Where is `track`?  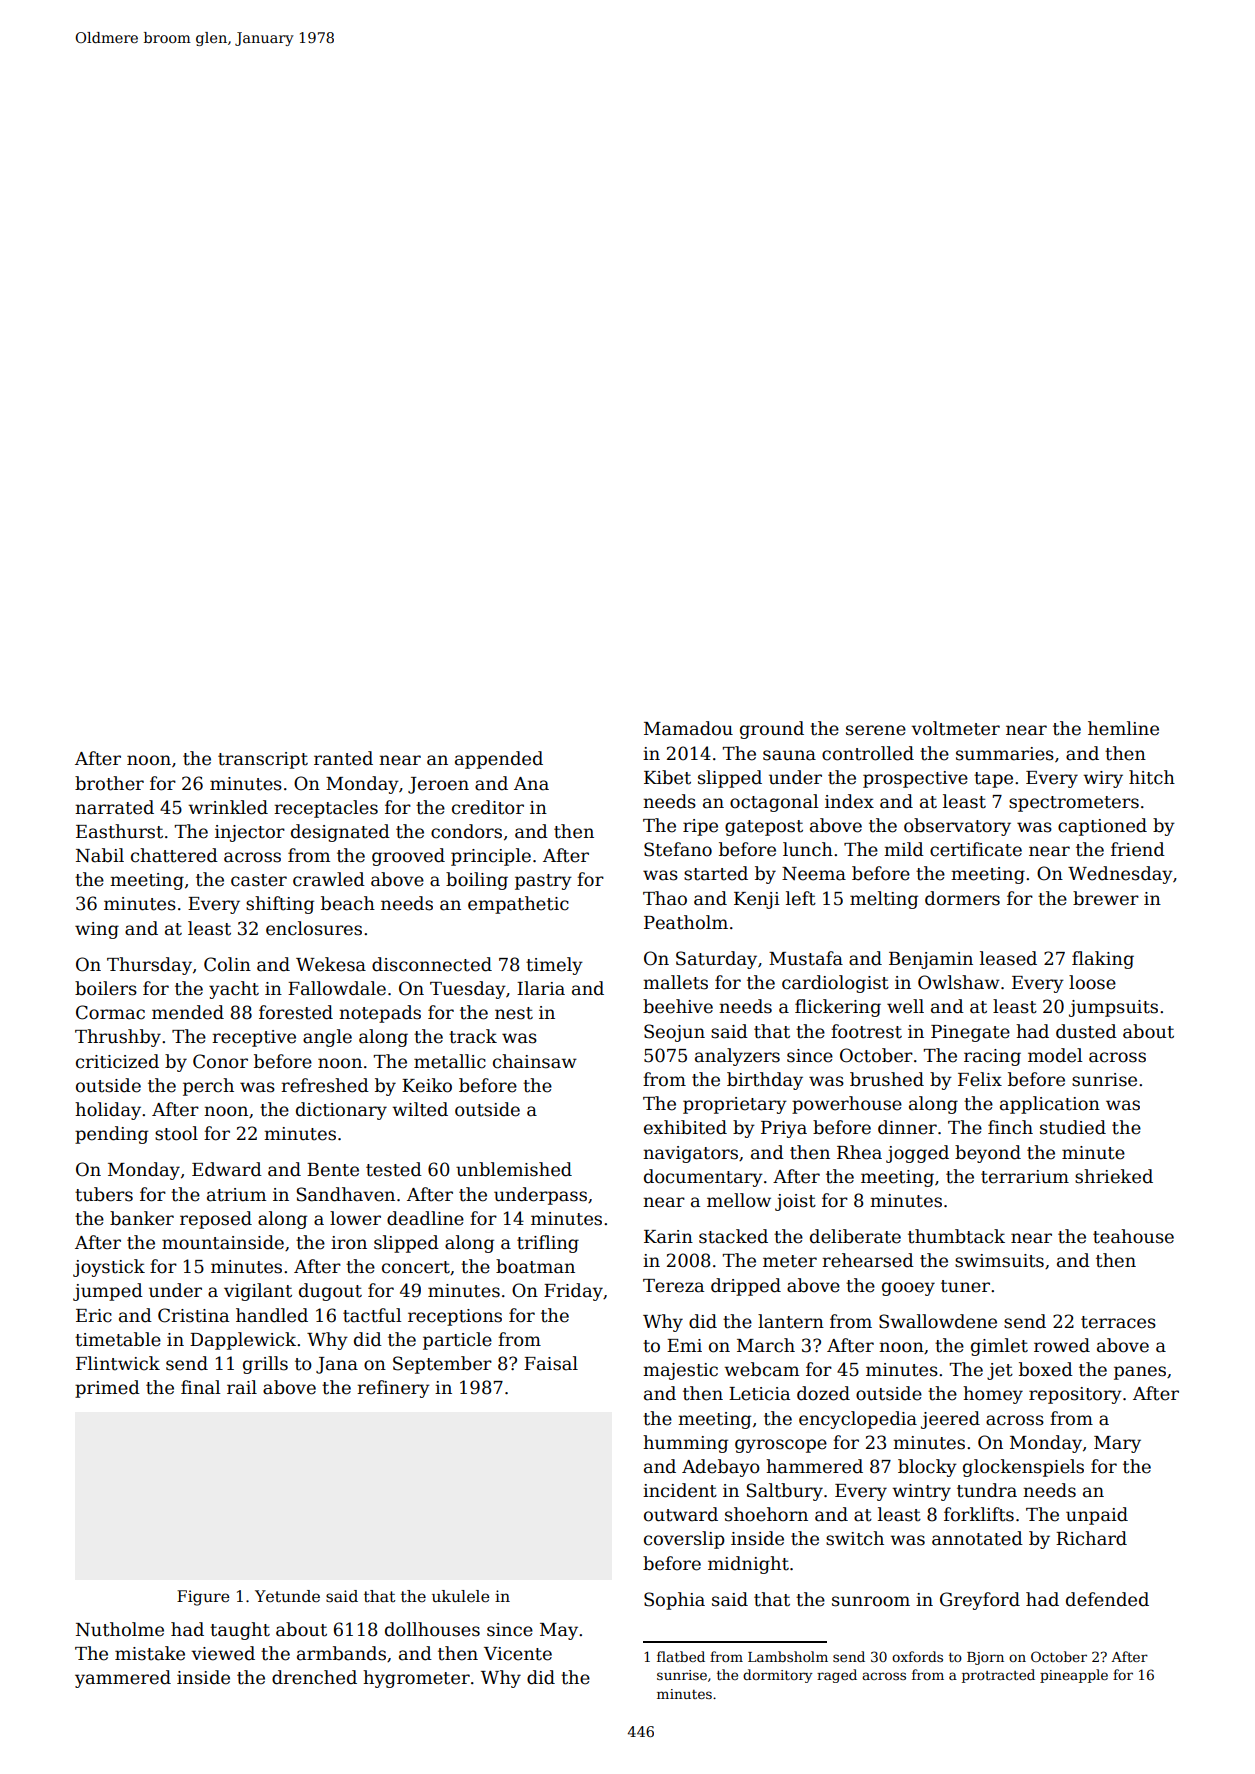
track is located at coordinates (473, 1036).
